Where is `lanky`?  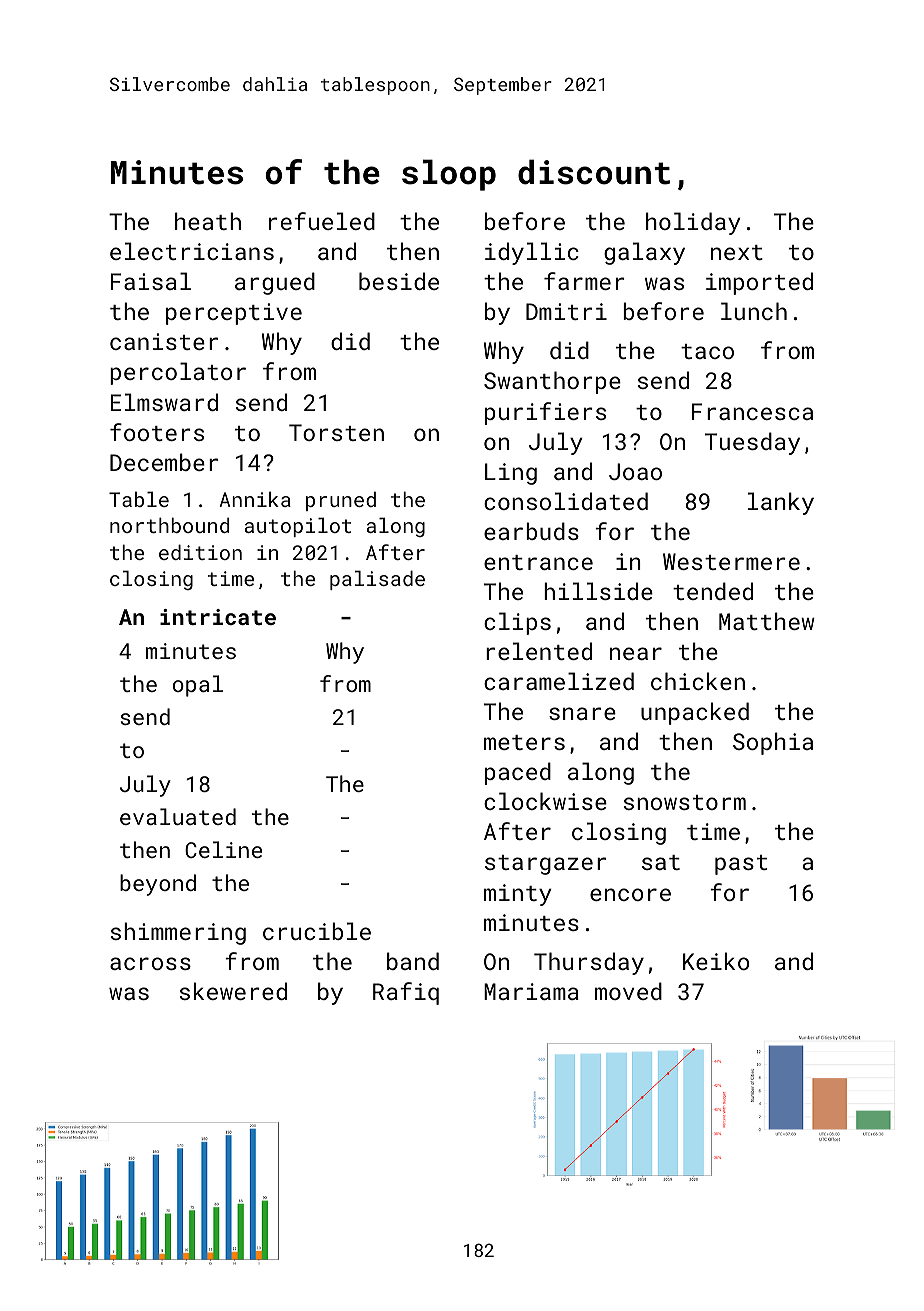 lanky is located at coordinates (781, 503).
